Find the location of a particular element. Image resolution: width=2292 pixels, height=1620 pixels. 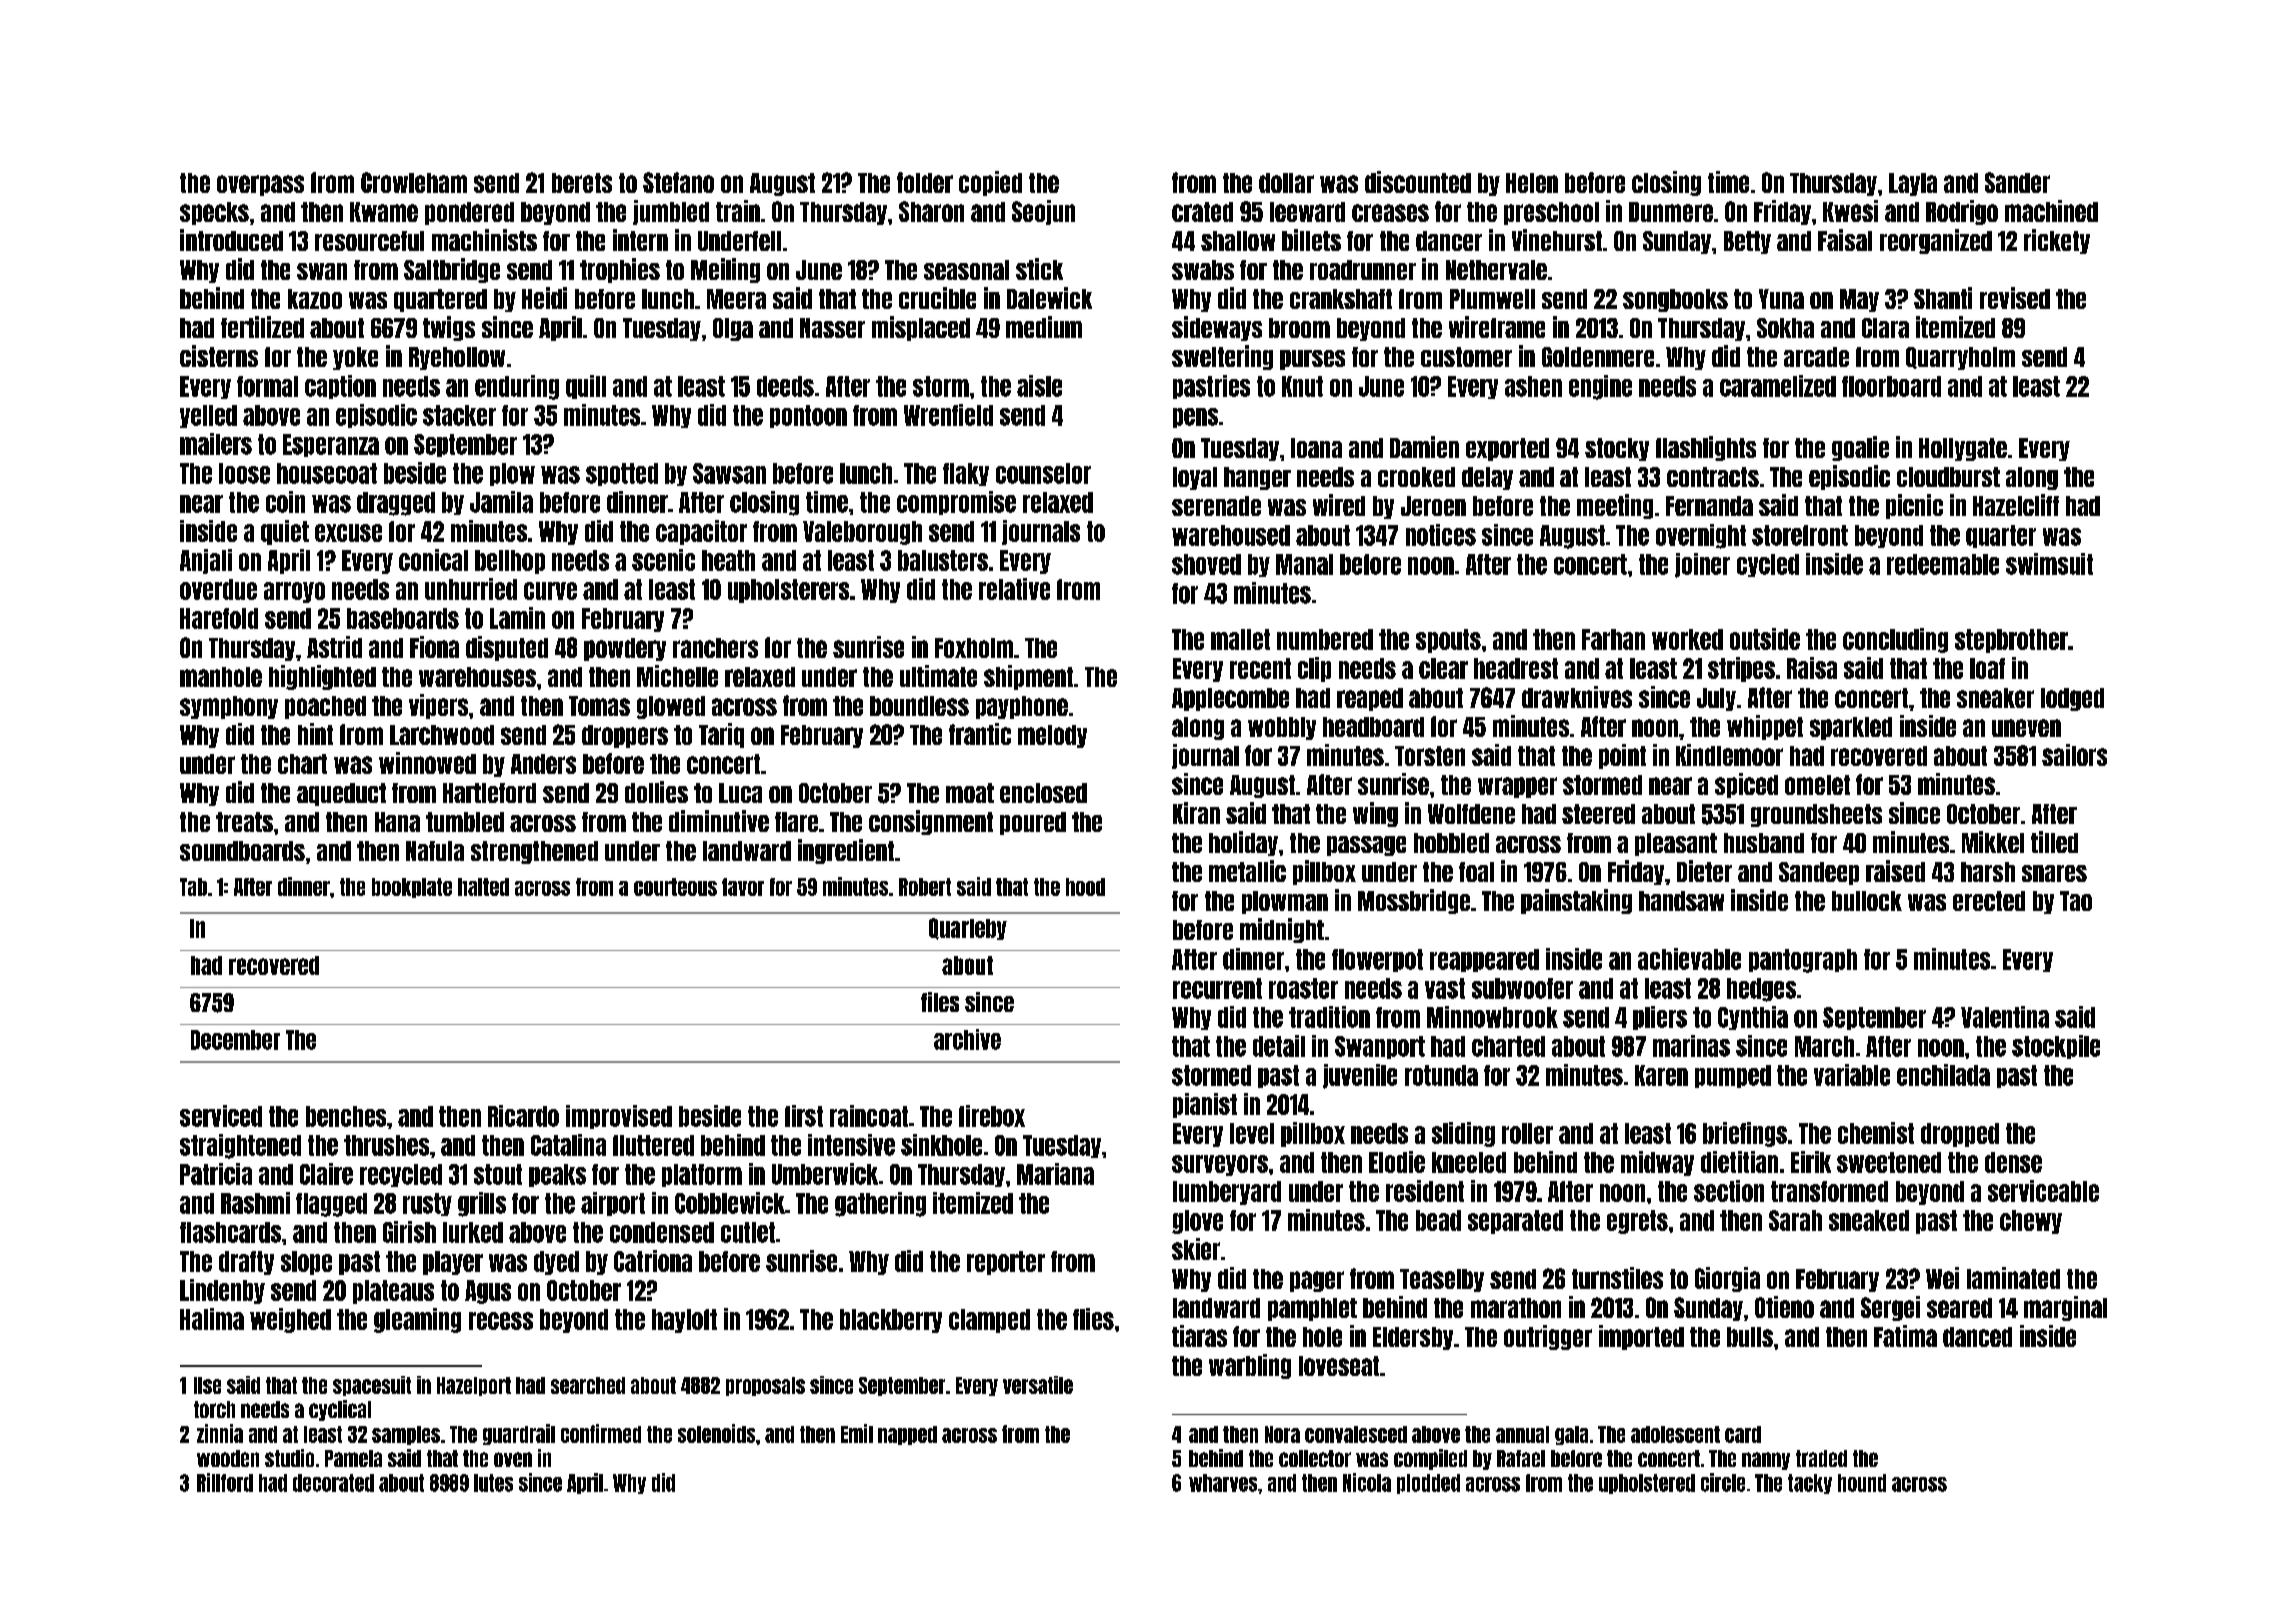

Mariana is located at coordinates (1055, 1174).
